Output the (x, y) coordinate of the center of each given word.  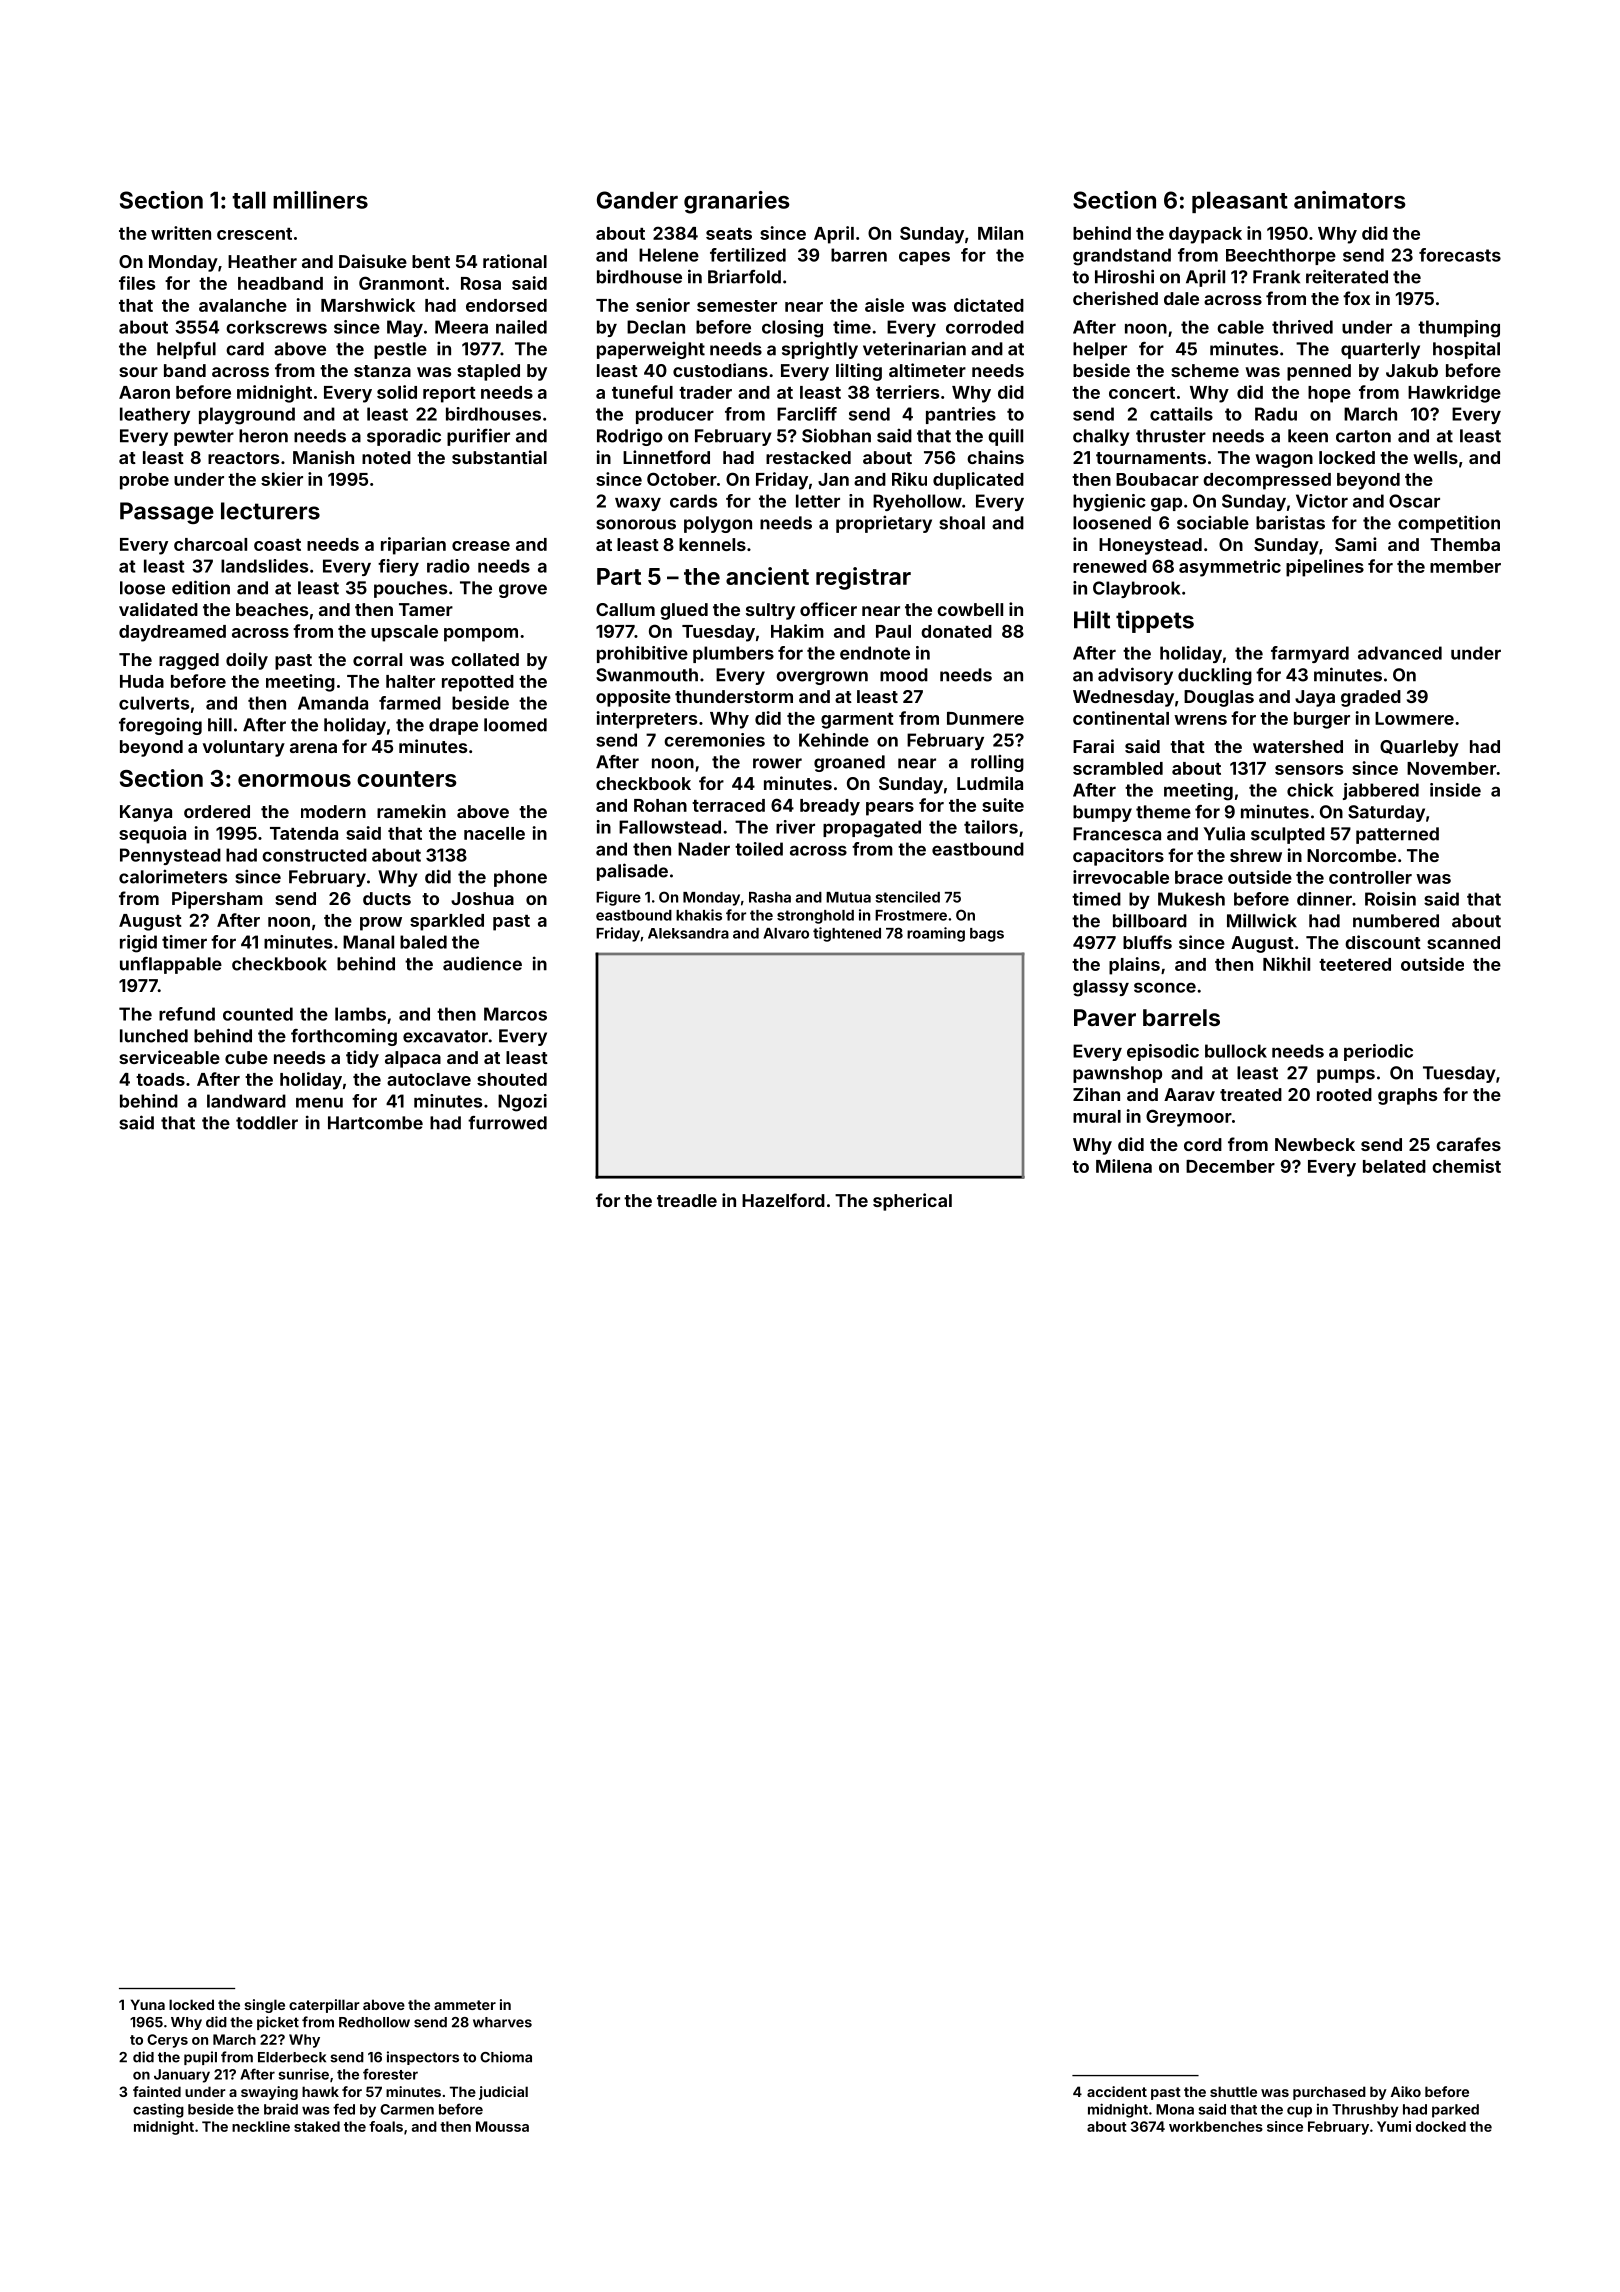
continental (1121, 718)
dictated (989, 305)
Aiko (1406, 2091)
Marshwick (368, 305)
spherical (912, 1202)
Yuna (148, 2004)
